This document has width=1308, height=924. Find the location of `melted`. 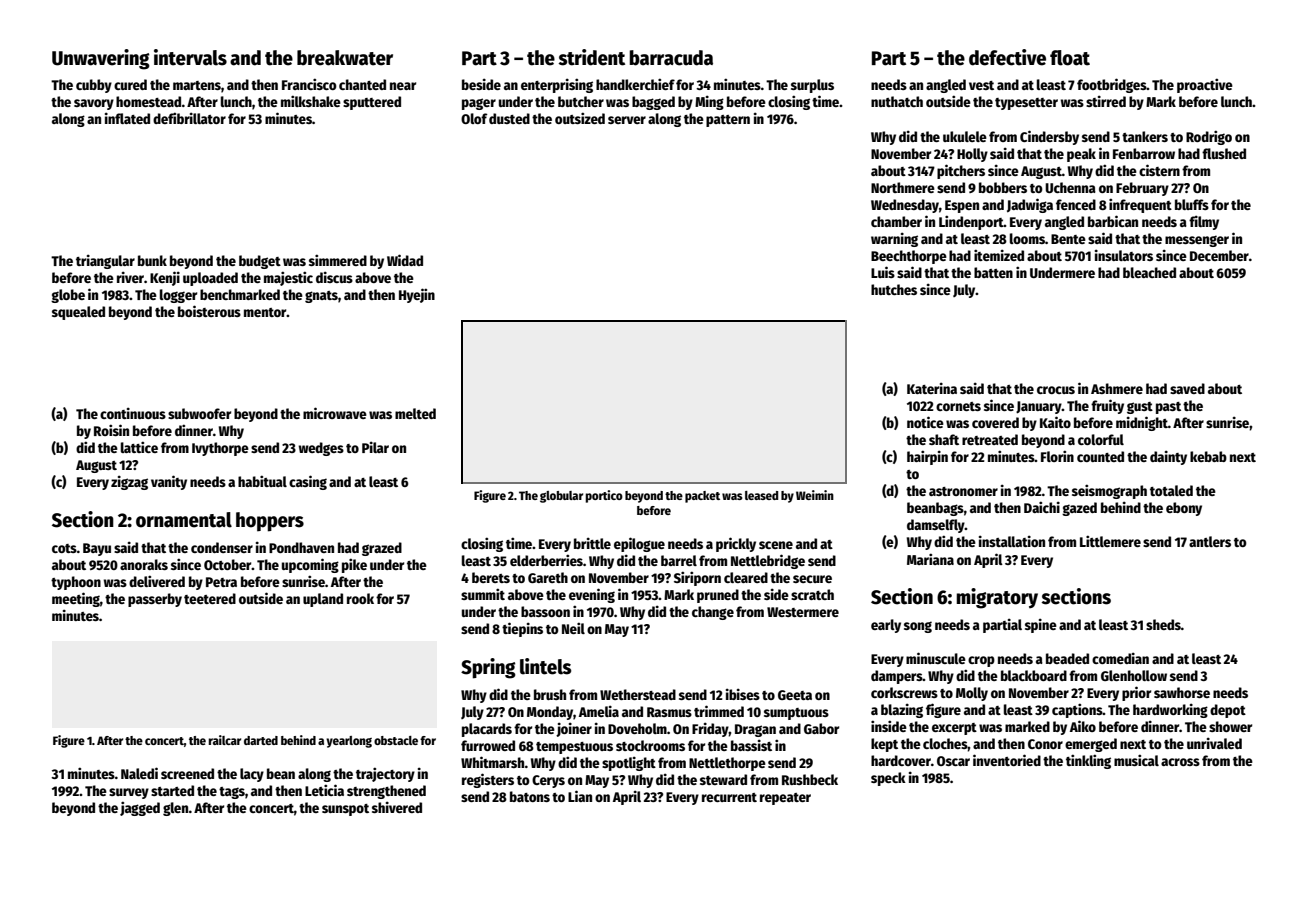

melted is located at coordinates (415, 413).
